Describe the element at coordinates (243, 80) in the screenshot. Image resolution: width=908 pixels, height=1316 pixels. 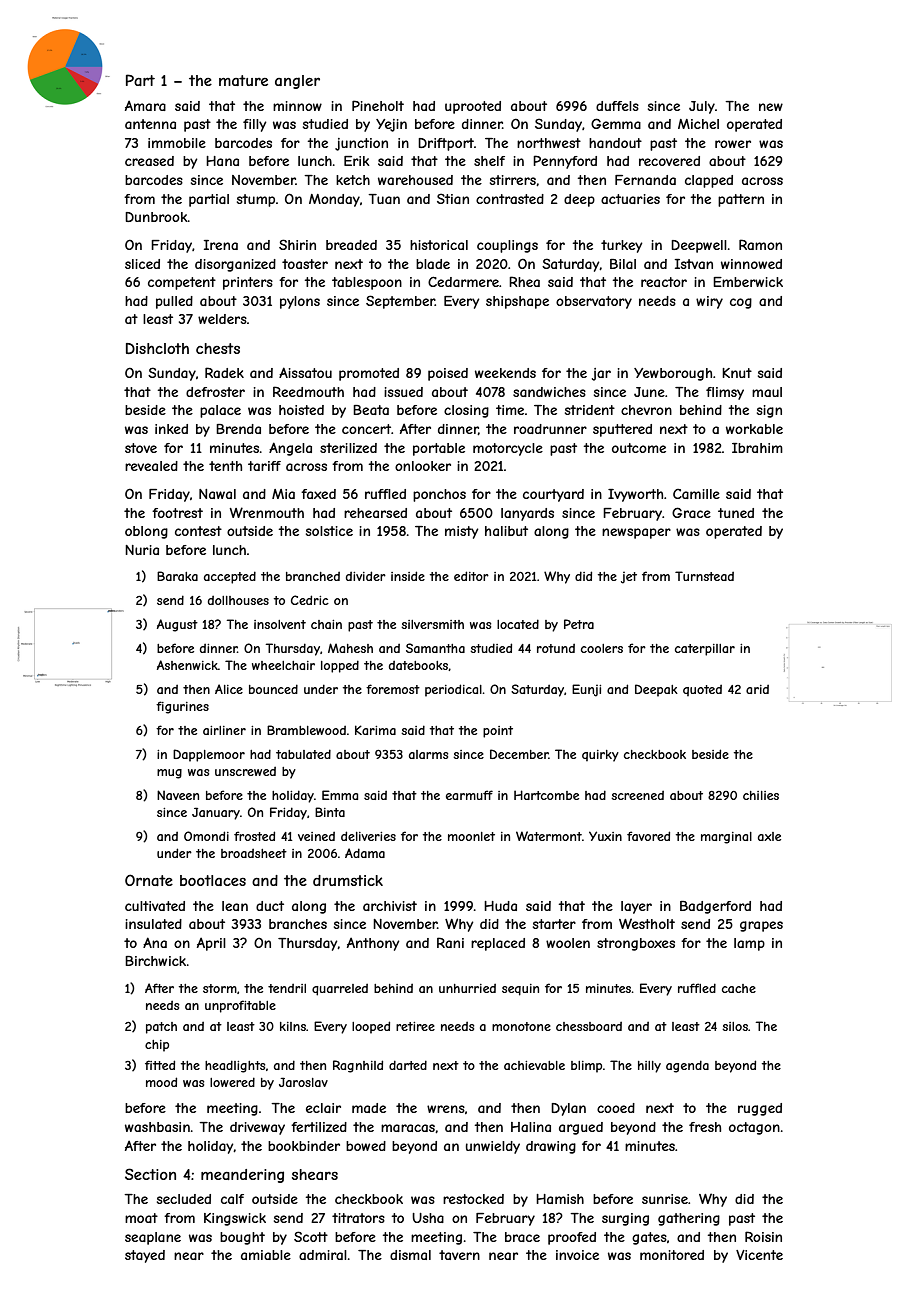
I see `mature` at that location.
